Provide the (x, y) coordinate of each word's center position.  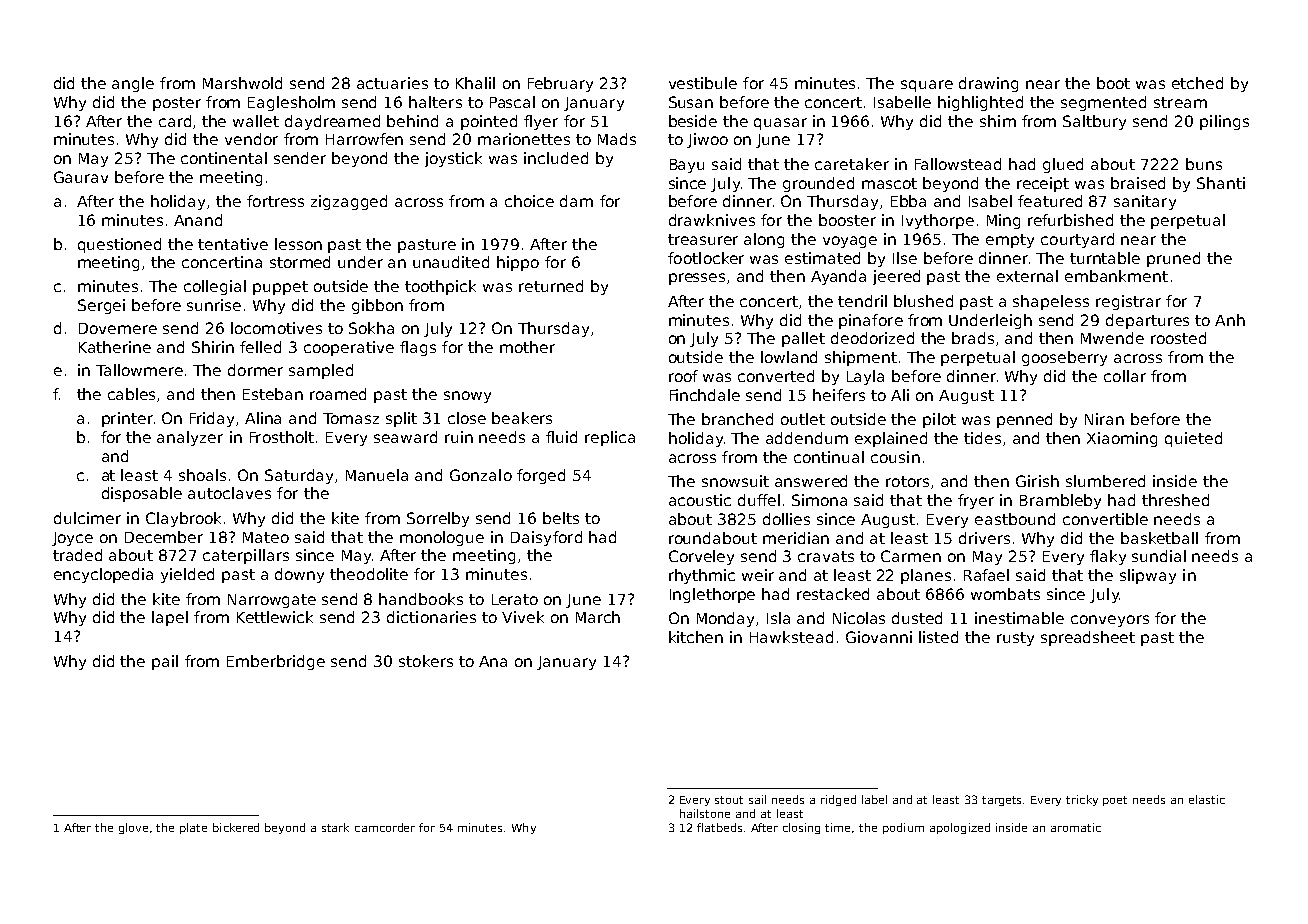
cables (133, 395)
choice (529, 201)
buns (1204, 164)
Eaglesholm (291, 103)
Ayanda (838, 277)
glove (133, 828)
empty (1010, 241)
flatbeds (719, 827)
